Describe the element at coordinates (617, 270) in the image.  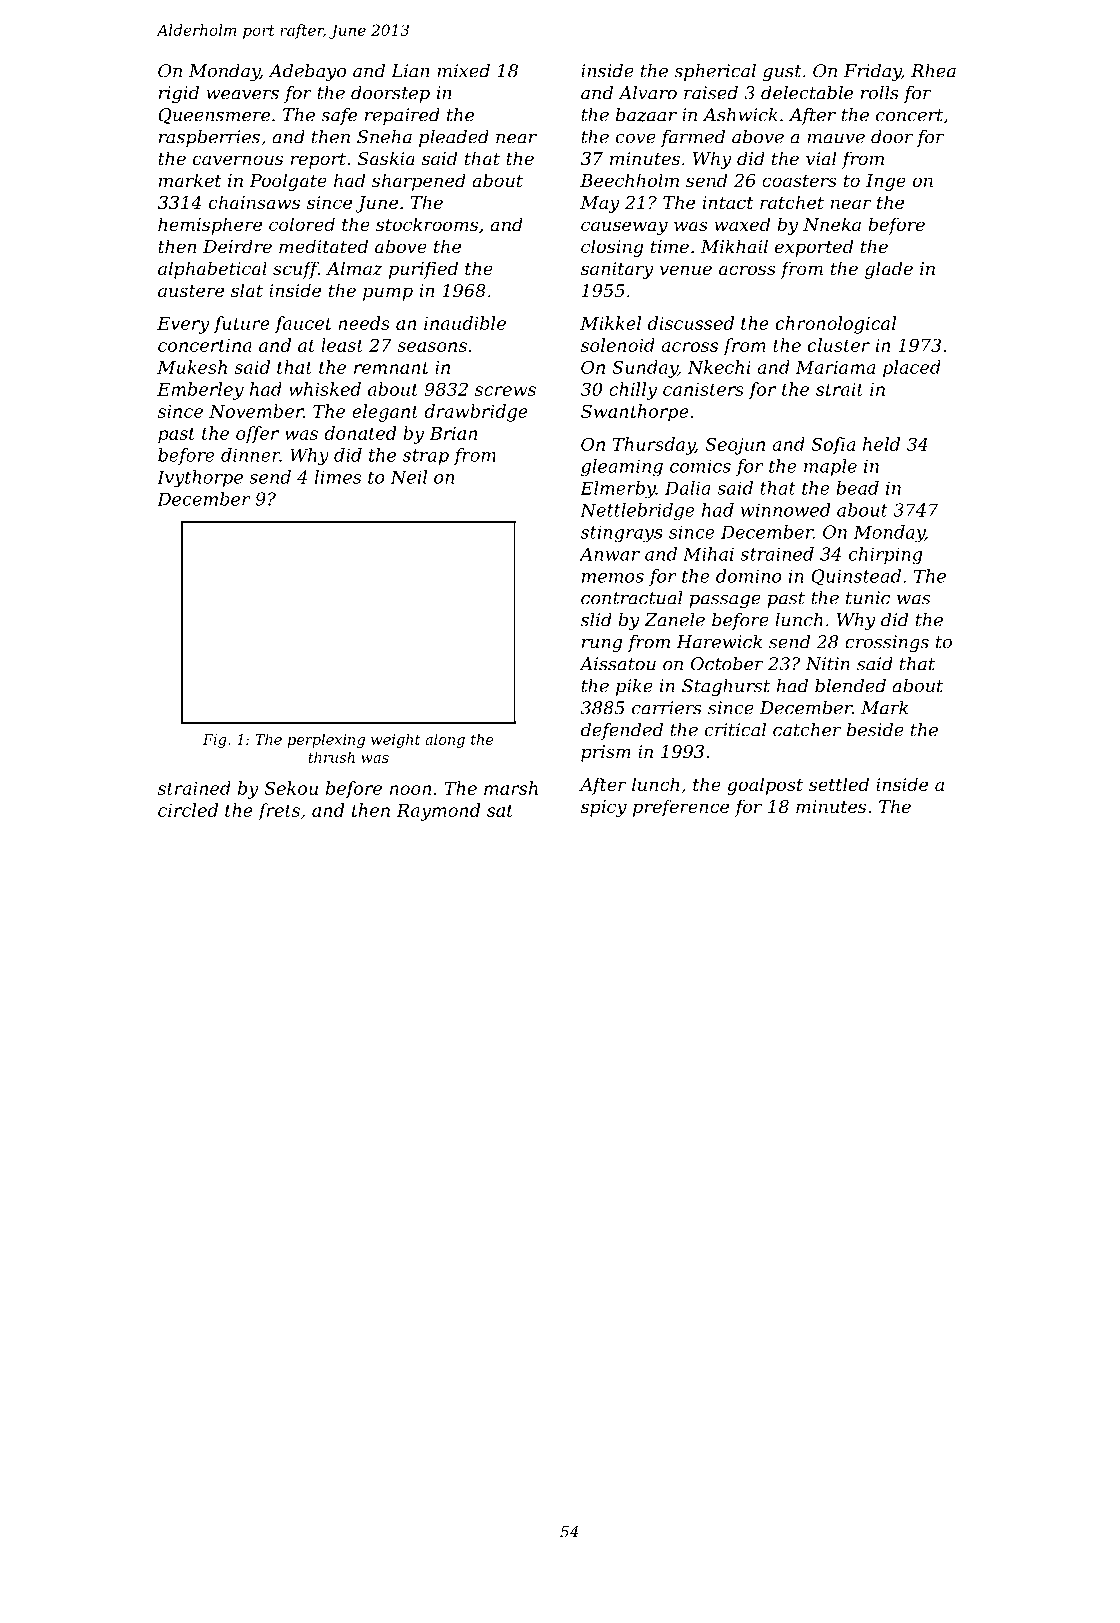
I see `sanitary` at that location.
